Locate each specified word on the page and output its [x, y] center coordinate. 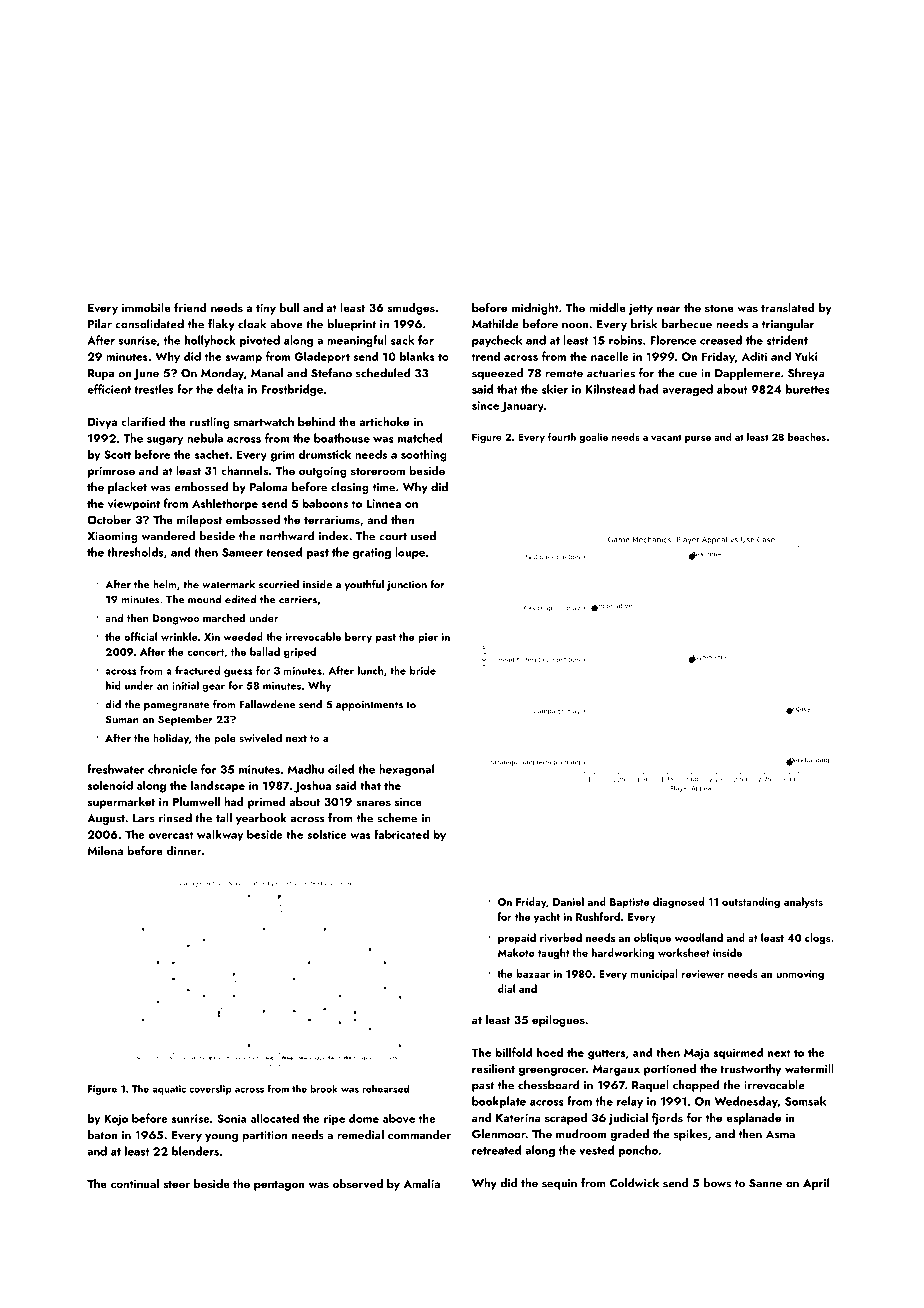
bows [717, 1183]
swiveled [260, 737]
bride [423, 670]
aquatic [169, 1090]
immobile [146, 307]
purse [698, 439]
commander [419, 1135]
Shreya [806, 374]
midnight [535, 309]
